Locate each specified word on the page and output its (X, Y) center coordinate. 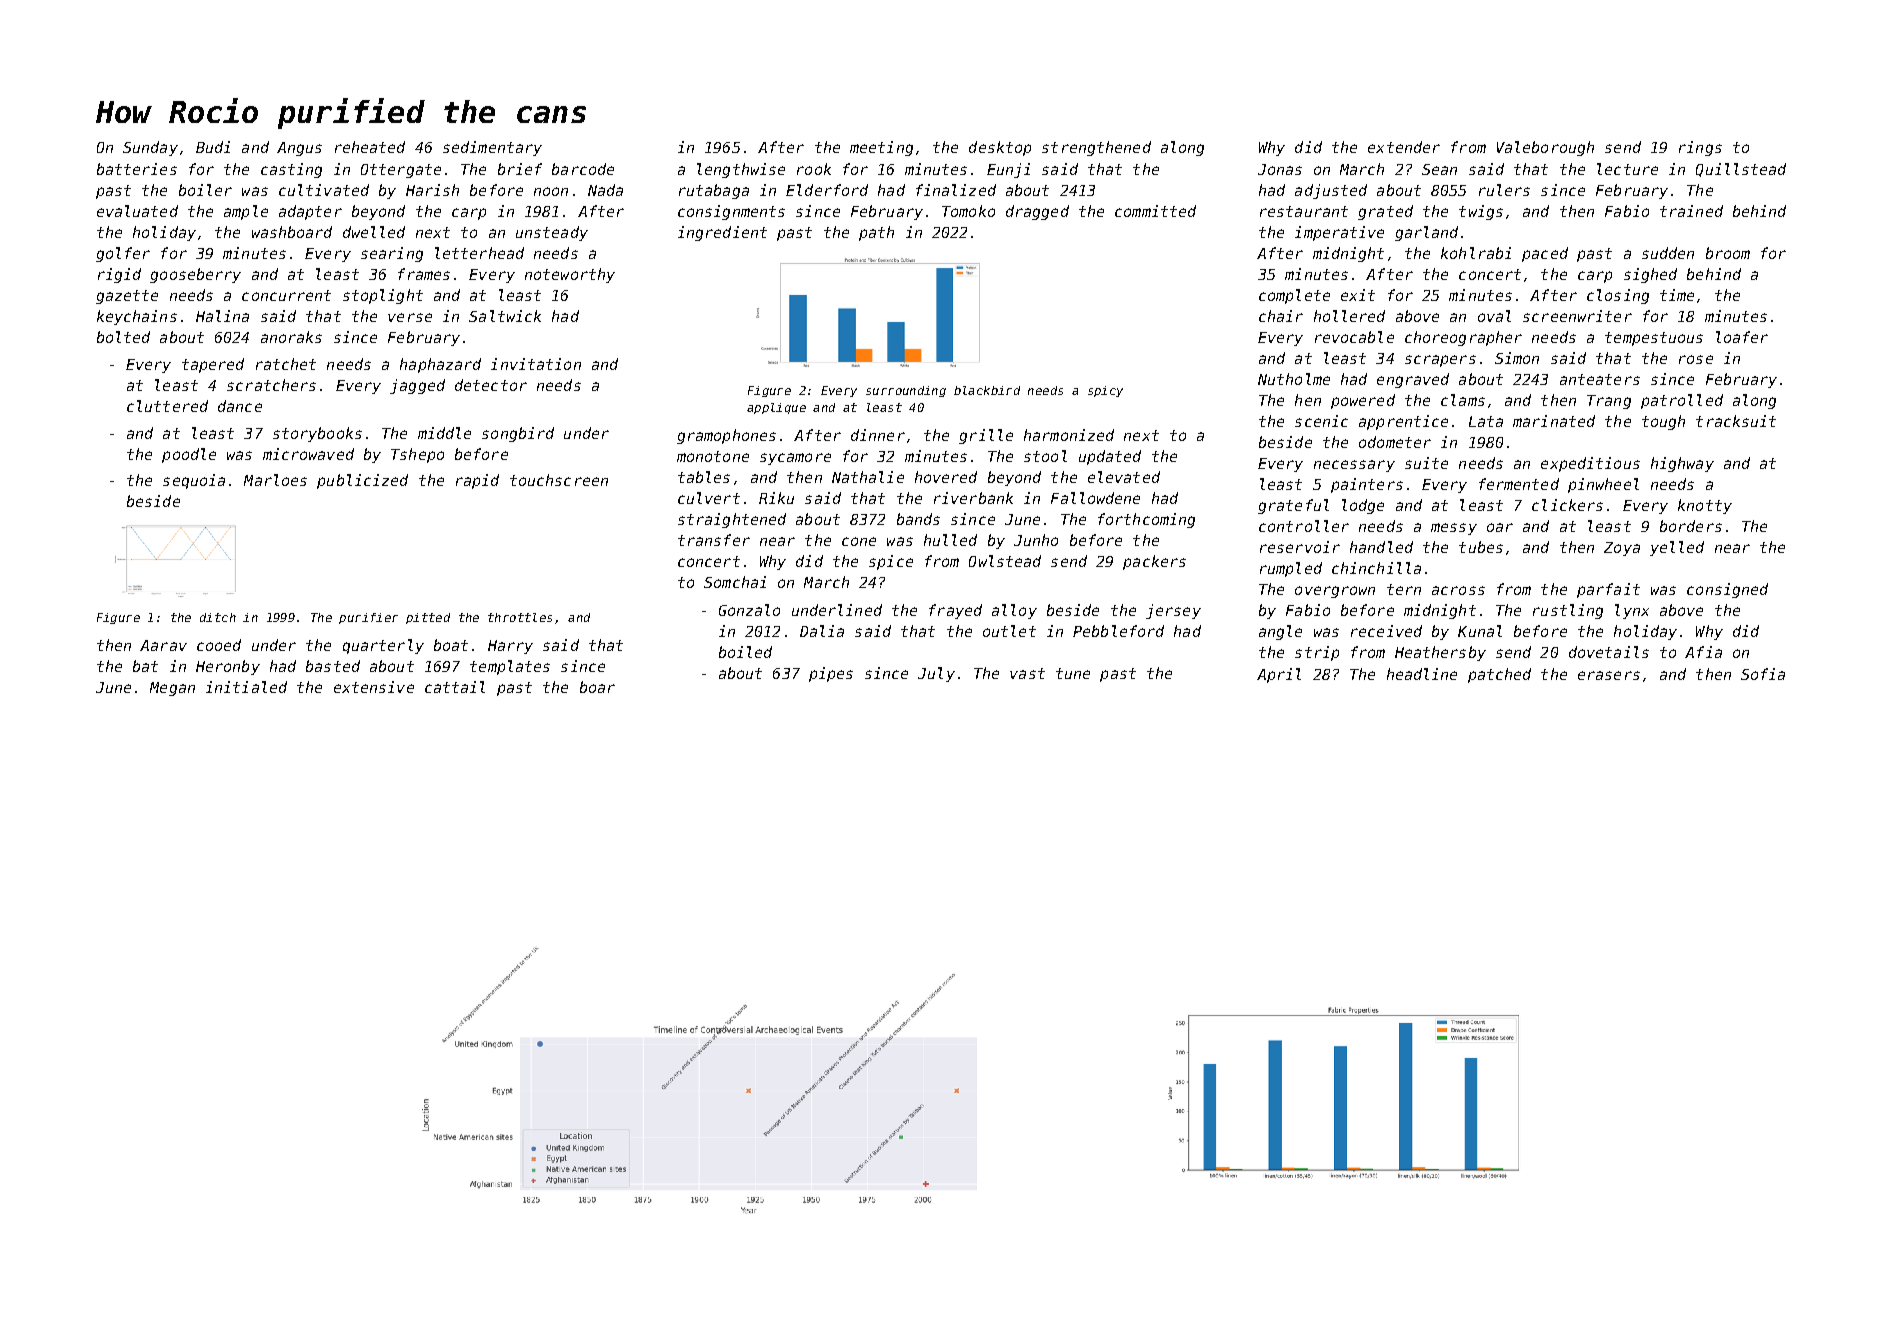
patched (1499, 675)
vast (1027, 673)
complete (1294, 296)
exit (1358, 295)
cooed (219, 645)
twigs (1481, 212)
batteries (137, 169)
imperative (1339, 233)
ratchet (286, 364)
